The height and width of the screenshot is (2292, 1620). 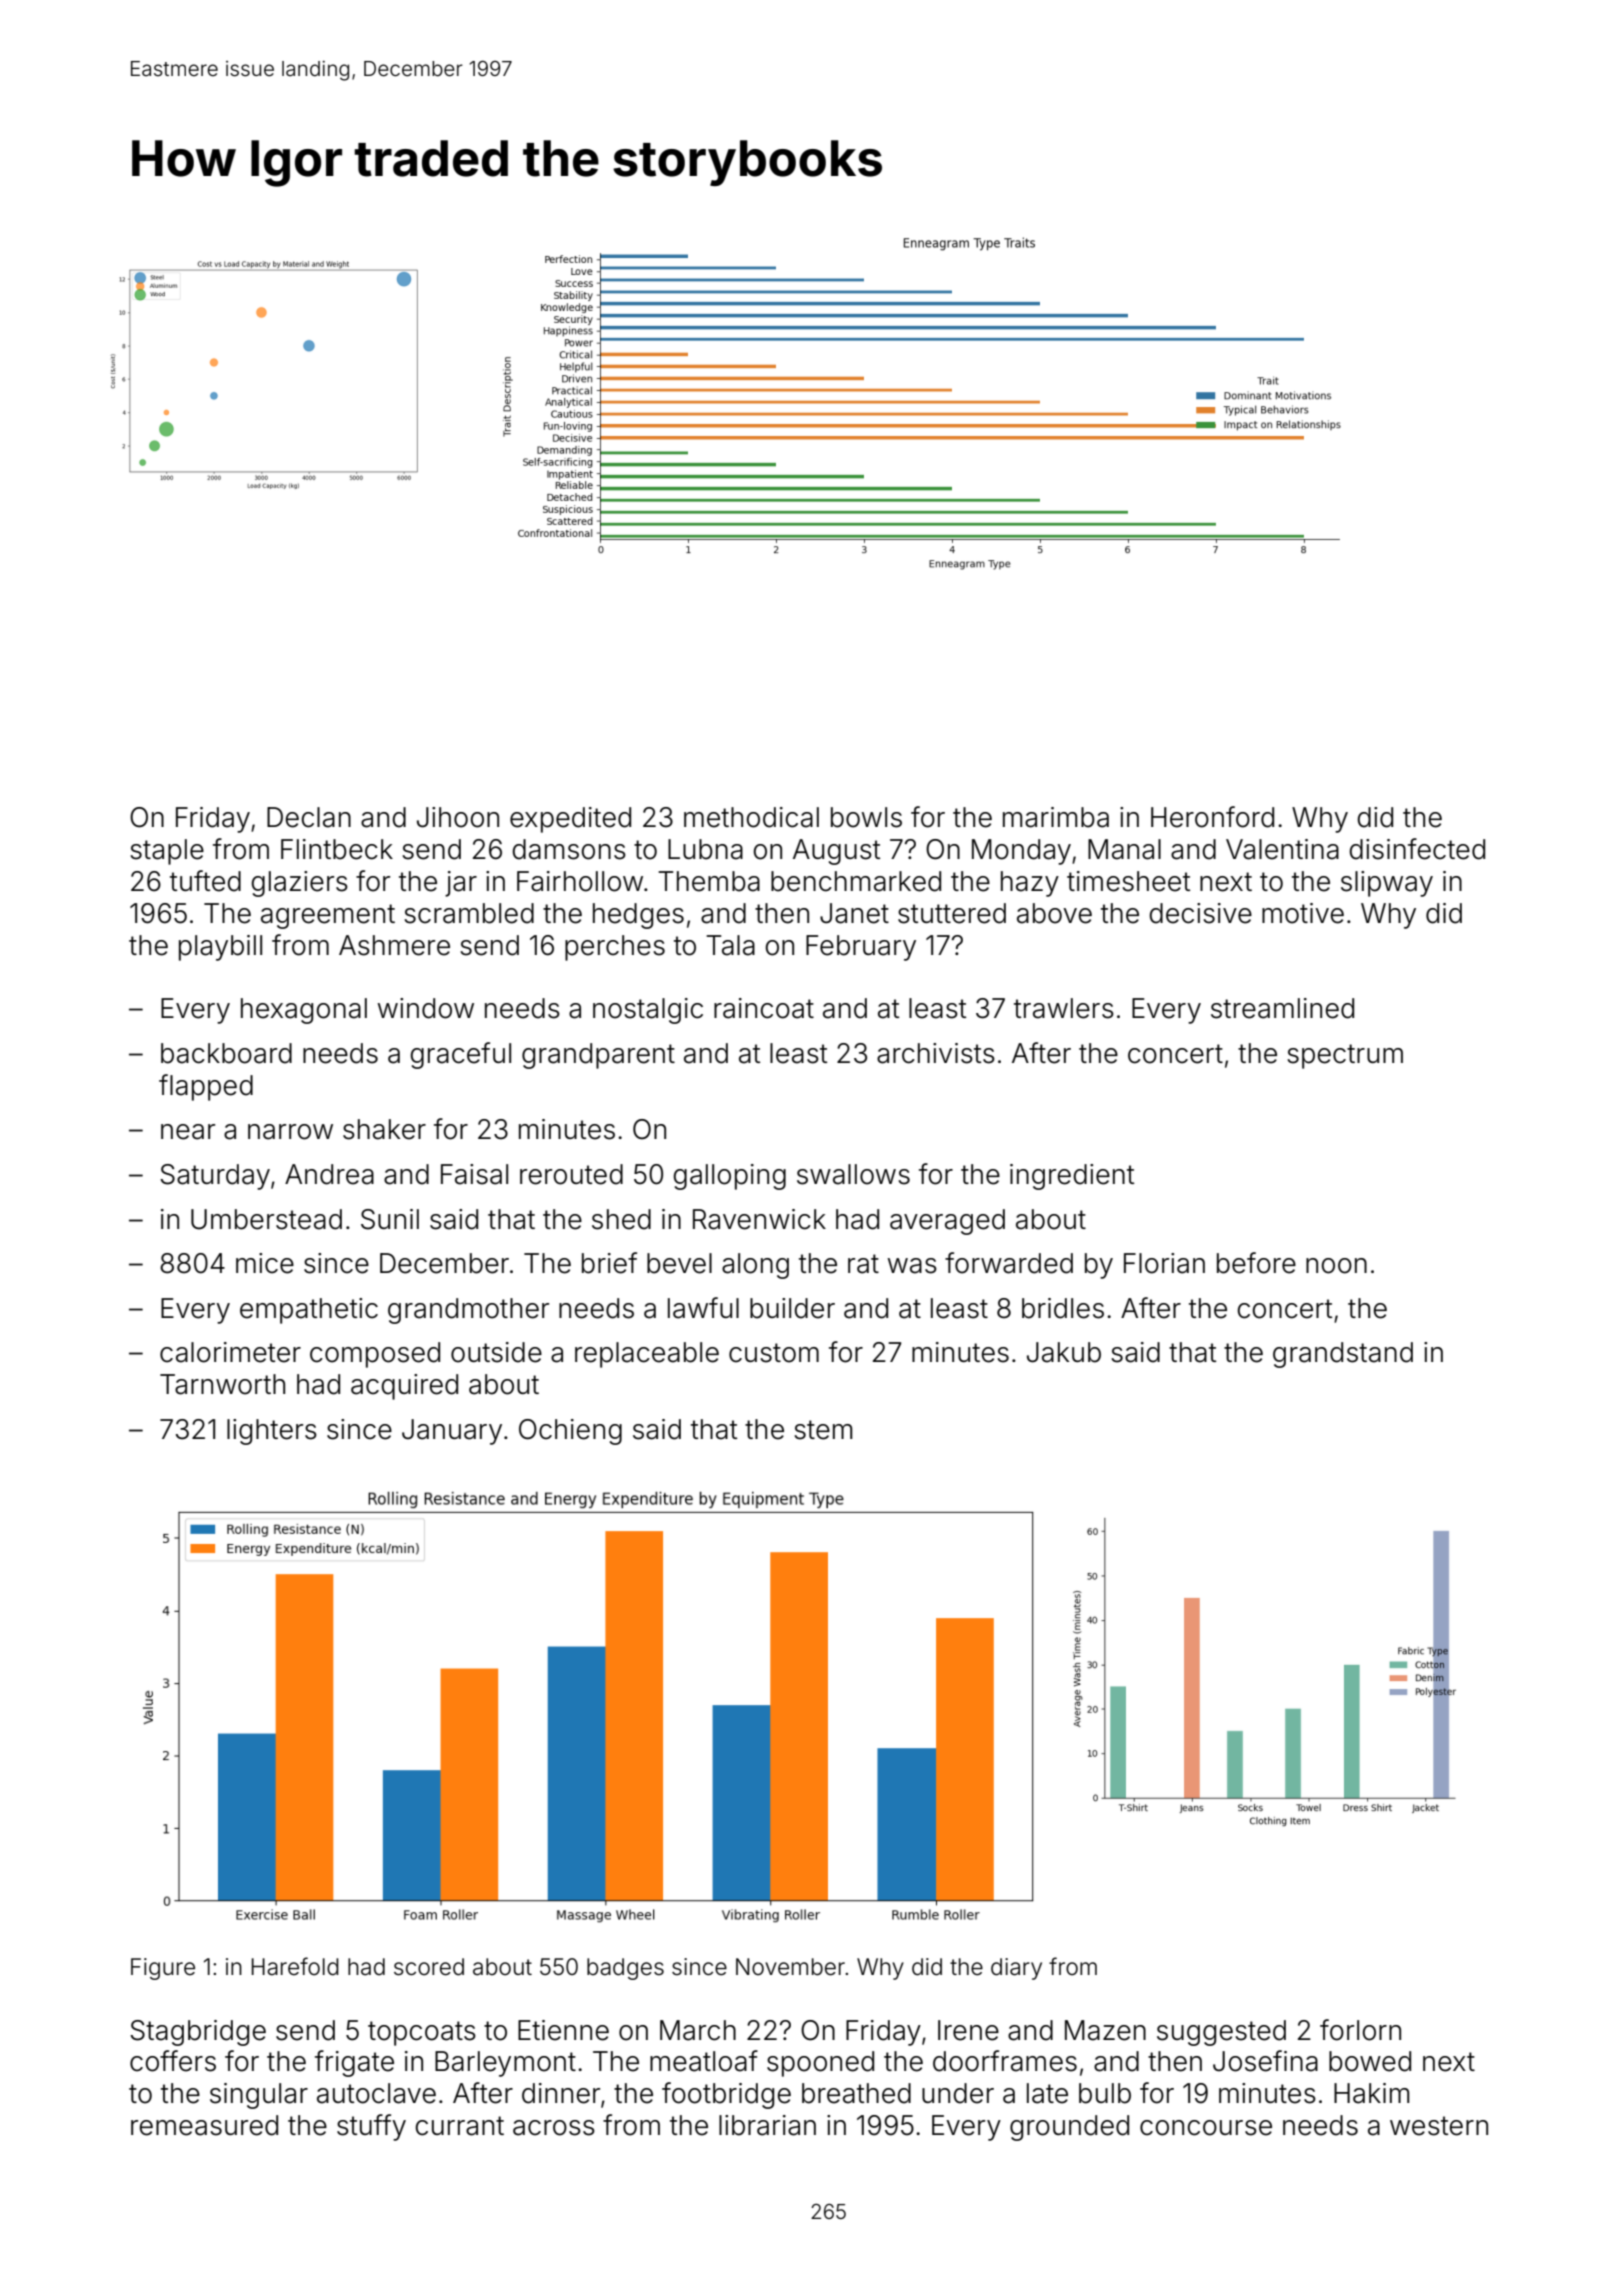 What do you see at coordinates (1360, 2030) in the screenshot?
I see `forlorn` at bounding box center [1360, 2030].
